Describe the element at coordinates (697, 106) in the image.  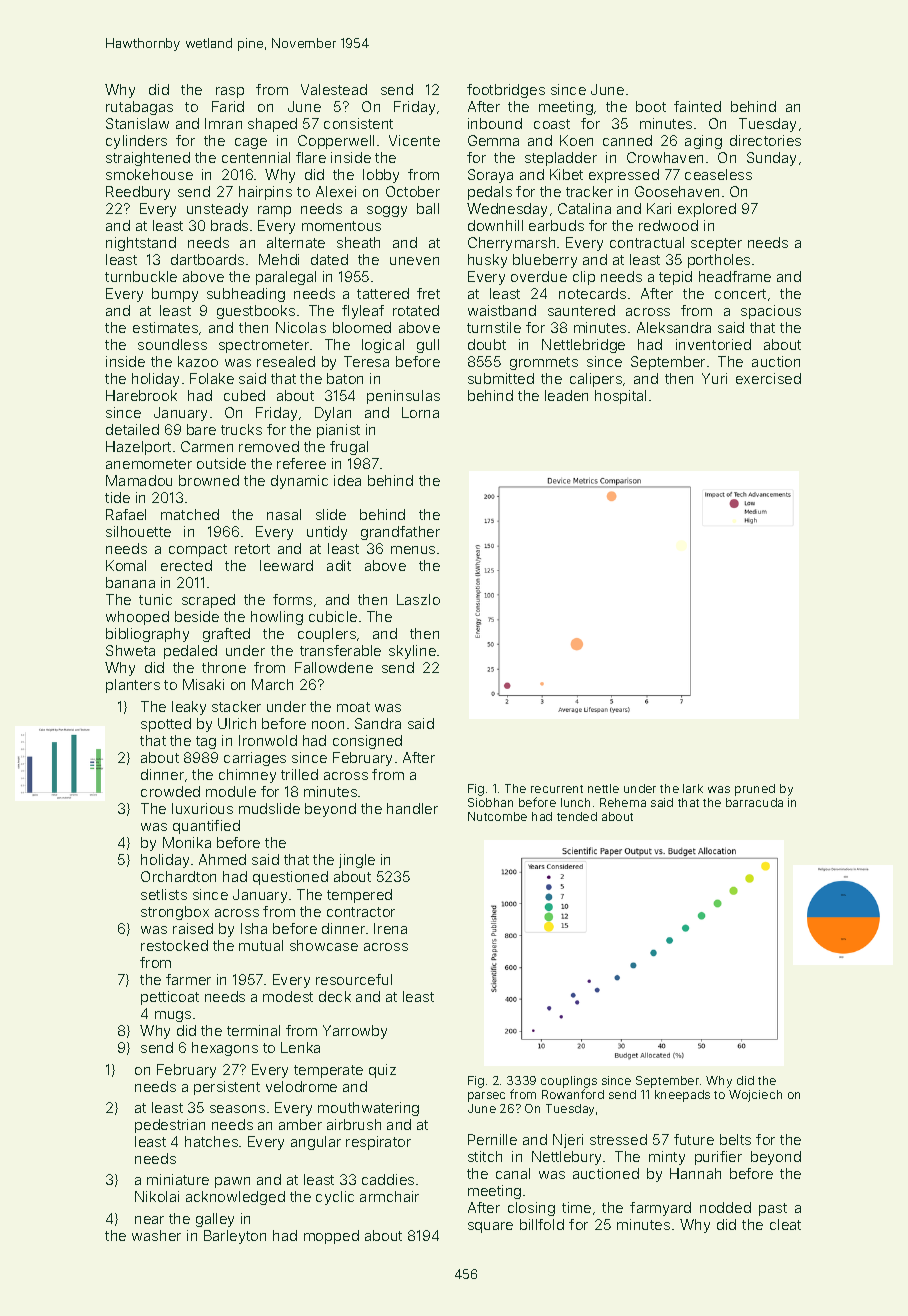
I see `fainted` at that location.
